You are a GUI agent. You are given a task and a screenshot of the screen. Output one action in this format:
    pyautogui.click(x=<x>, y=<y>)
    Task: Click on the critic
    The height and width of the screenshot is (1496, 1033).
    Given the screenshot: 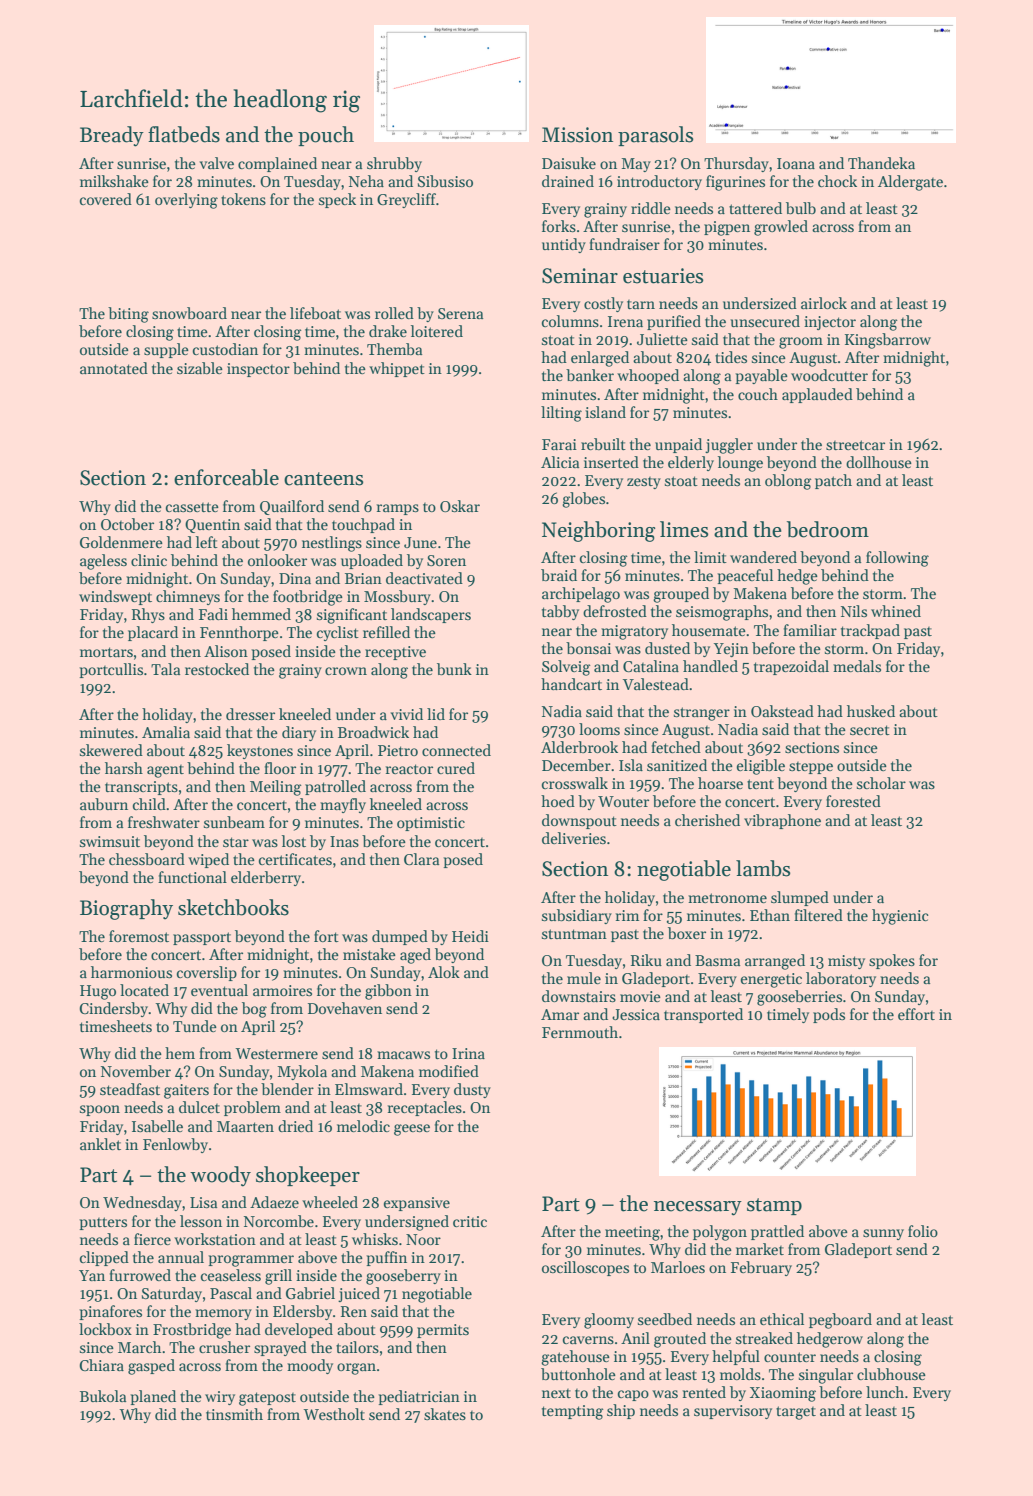 What is the action you would take?
    pyautogui.click(x=470, y=1221)
